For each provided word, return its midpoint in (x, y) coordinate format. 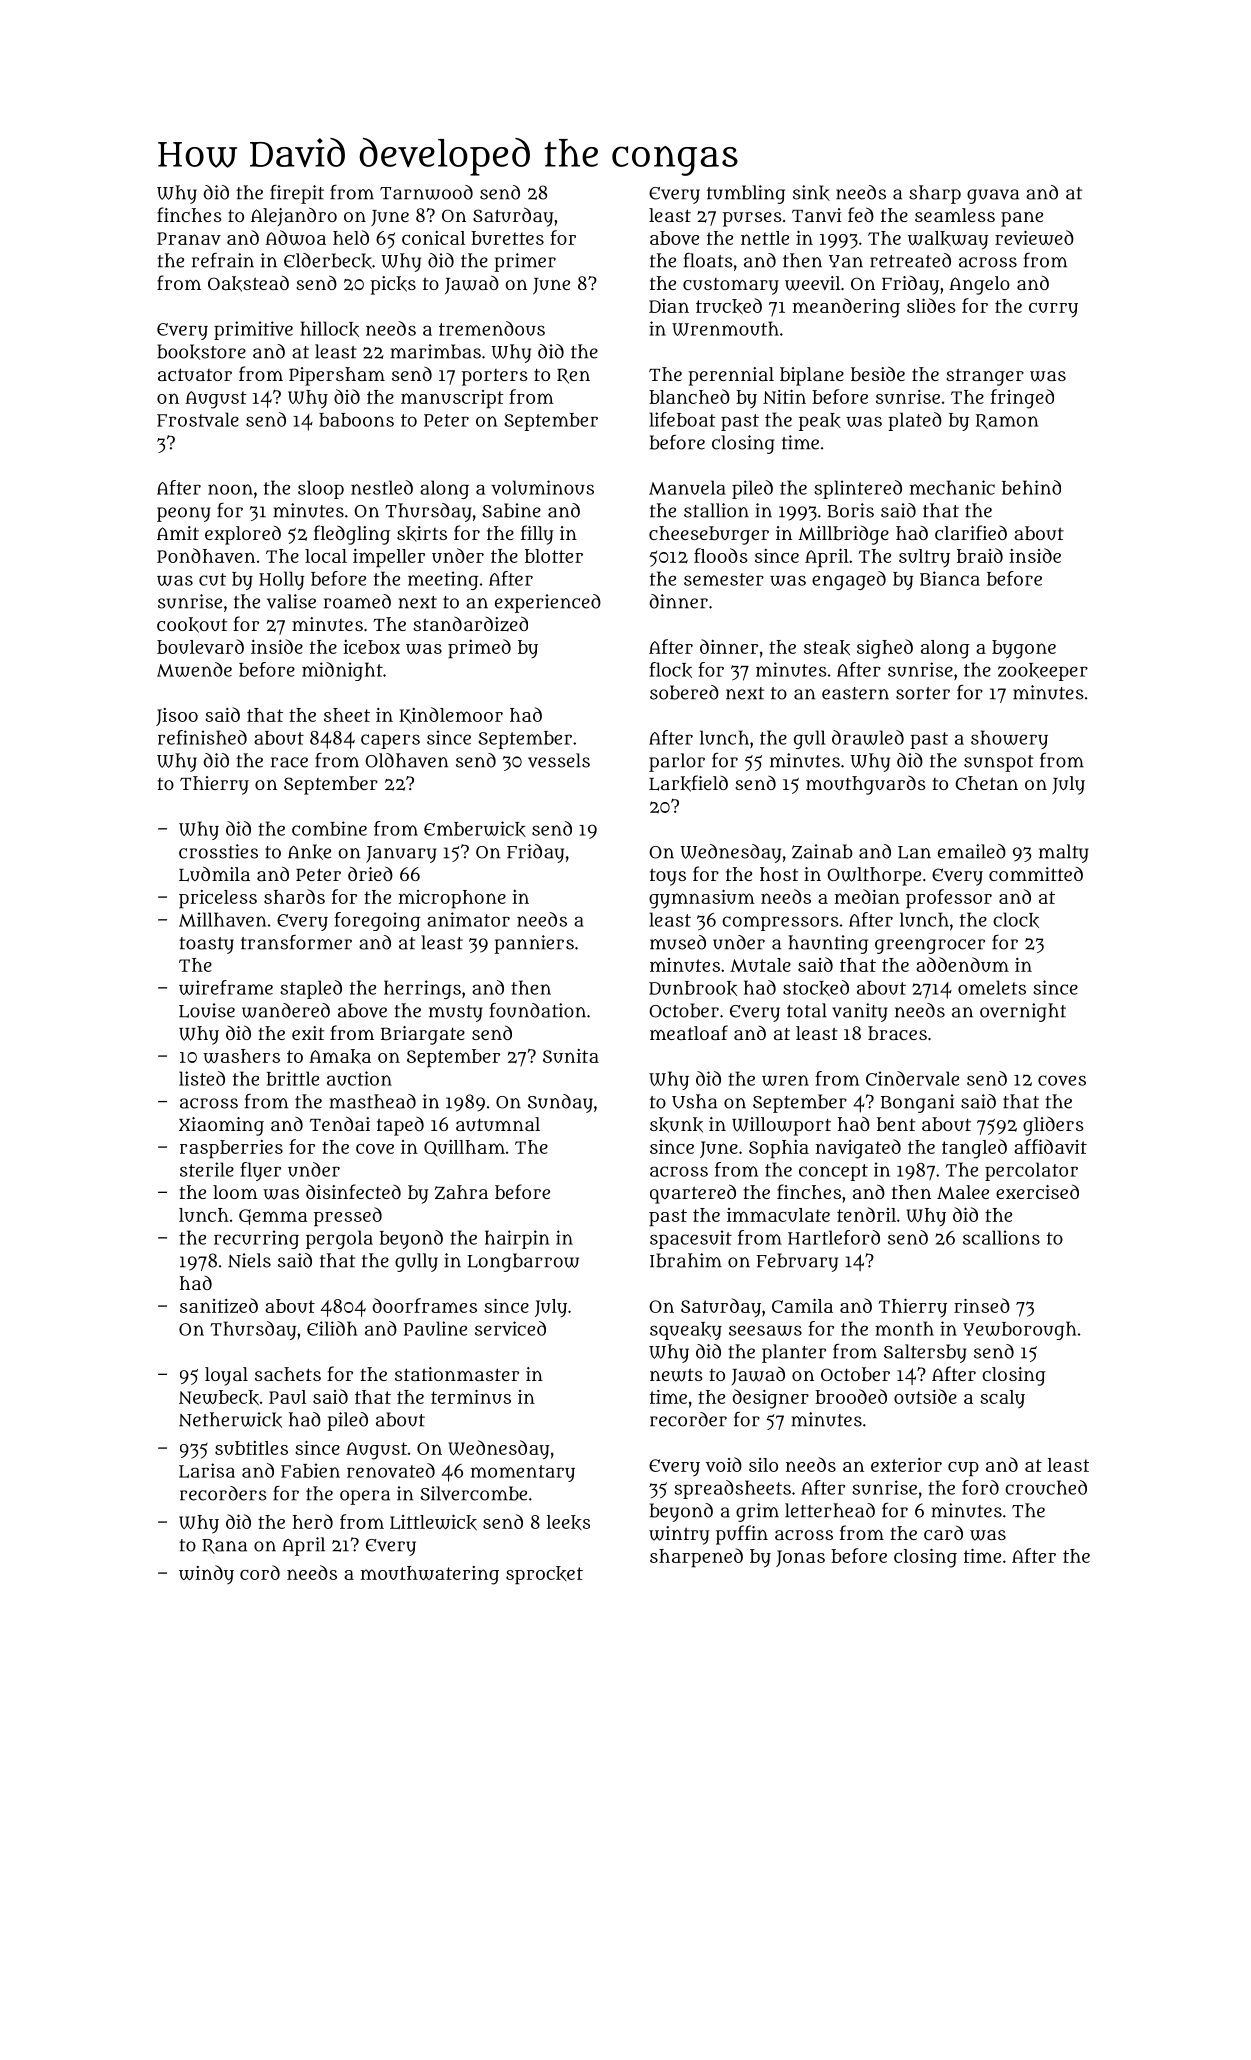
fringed (1022, 399)
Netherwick (230, 1420)
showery (1009, 739)
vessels (559, 760)
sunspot (999, 763)
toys (668, 877)
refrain (223, 260)
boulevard (200, 646)
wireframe (226, 987)
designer (771, 1399)
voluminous (542, 487)
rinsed (982, 1305)
